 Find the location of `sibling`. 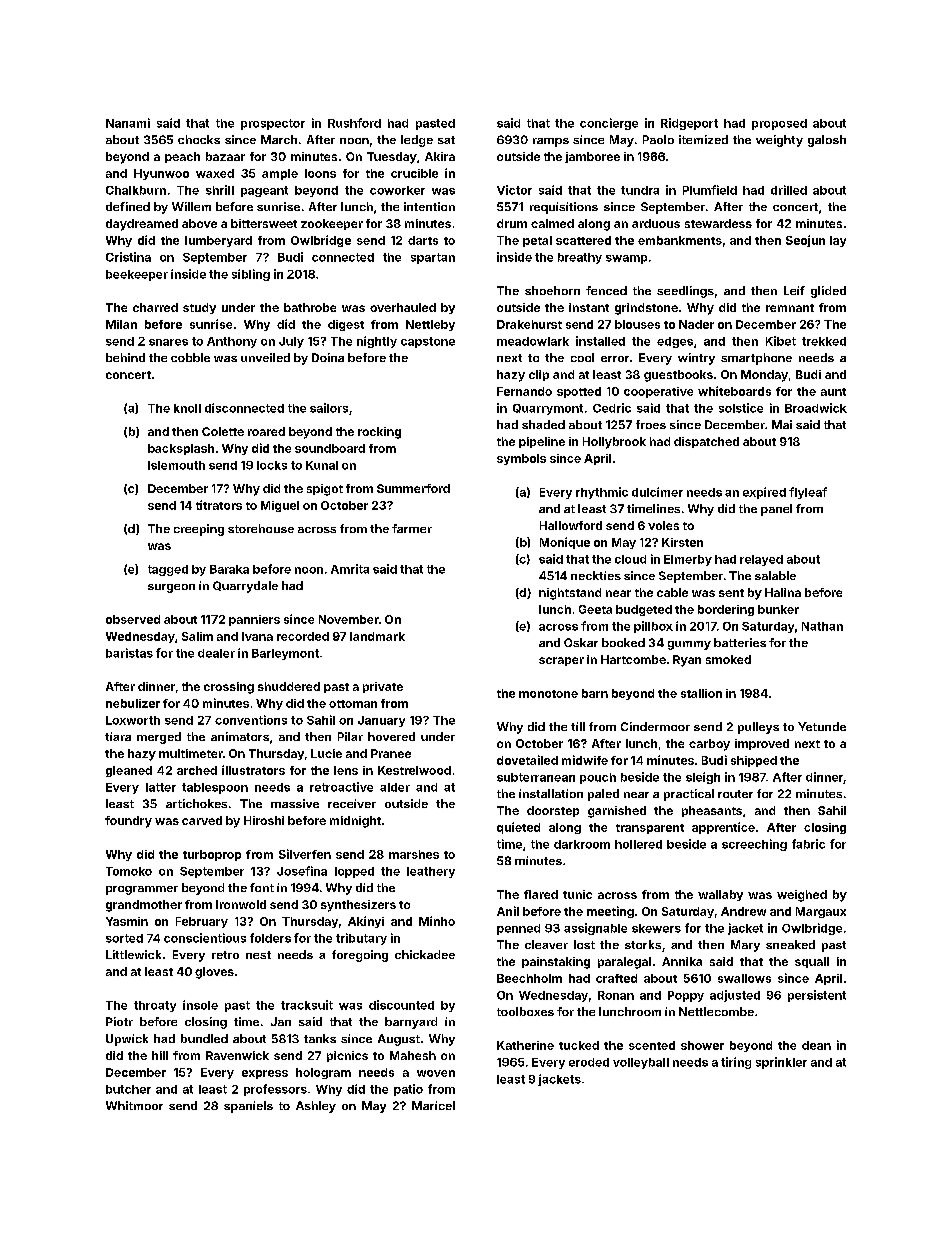

sibling is located at coordinates (251, 275).
